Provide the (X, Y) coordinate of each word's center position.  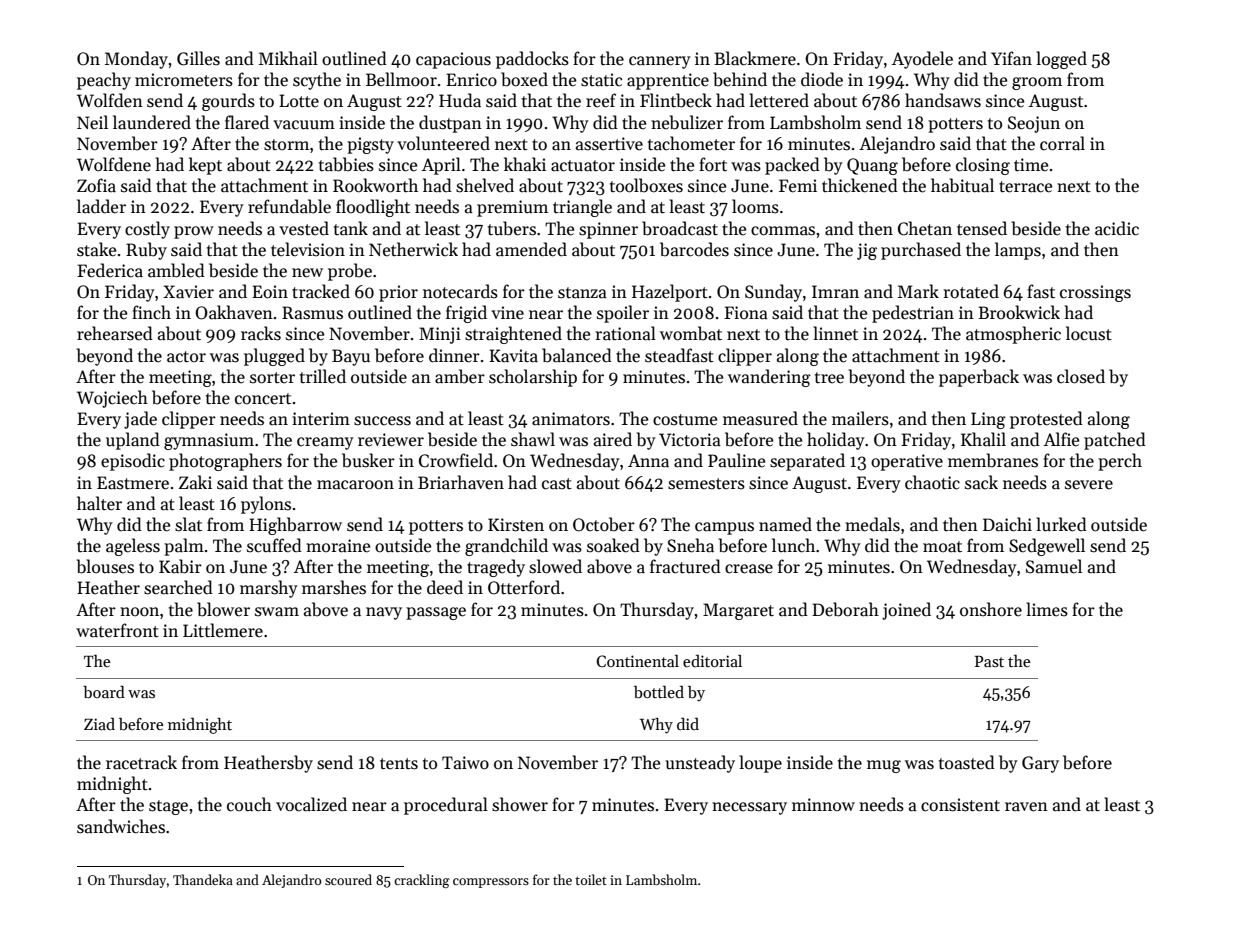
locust (1089, 333)
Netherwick (413, 249)
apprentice (668, 81)
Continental (638, 661)
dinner (454, 355)
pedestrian (913, 314)
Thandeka (203, 879)
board (104, 692)
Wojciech (112, 399)
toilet (591, 879)
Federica (110, 270)
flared (247, 122)
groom (1037, 83)
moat (942, 547)
